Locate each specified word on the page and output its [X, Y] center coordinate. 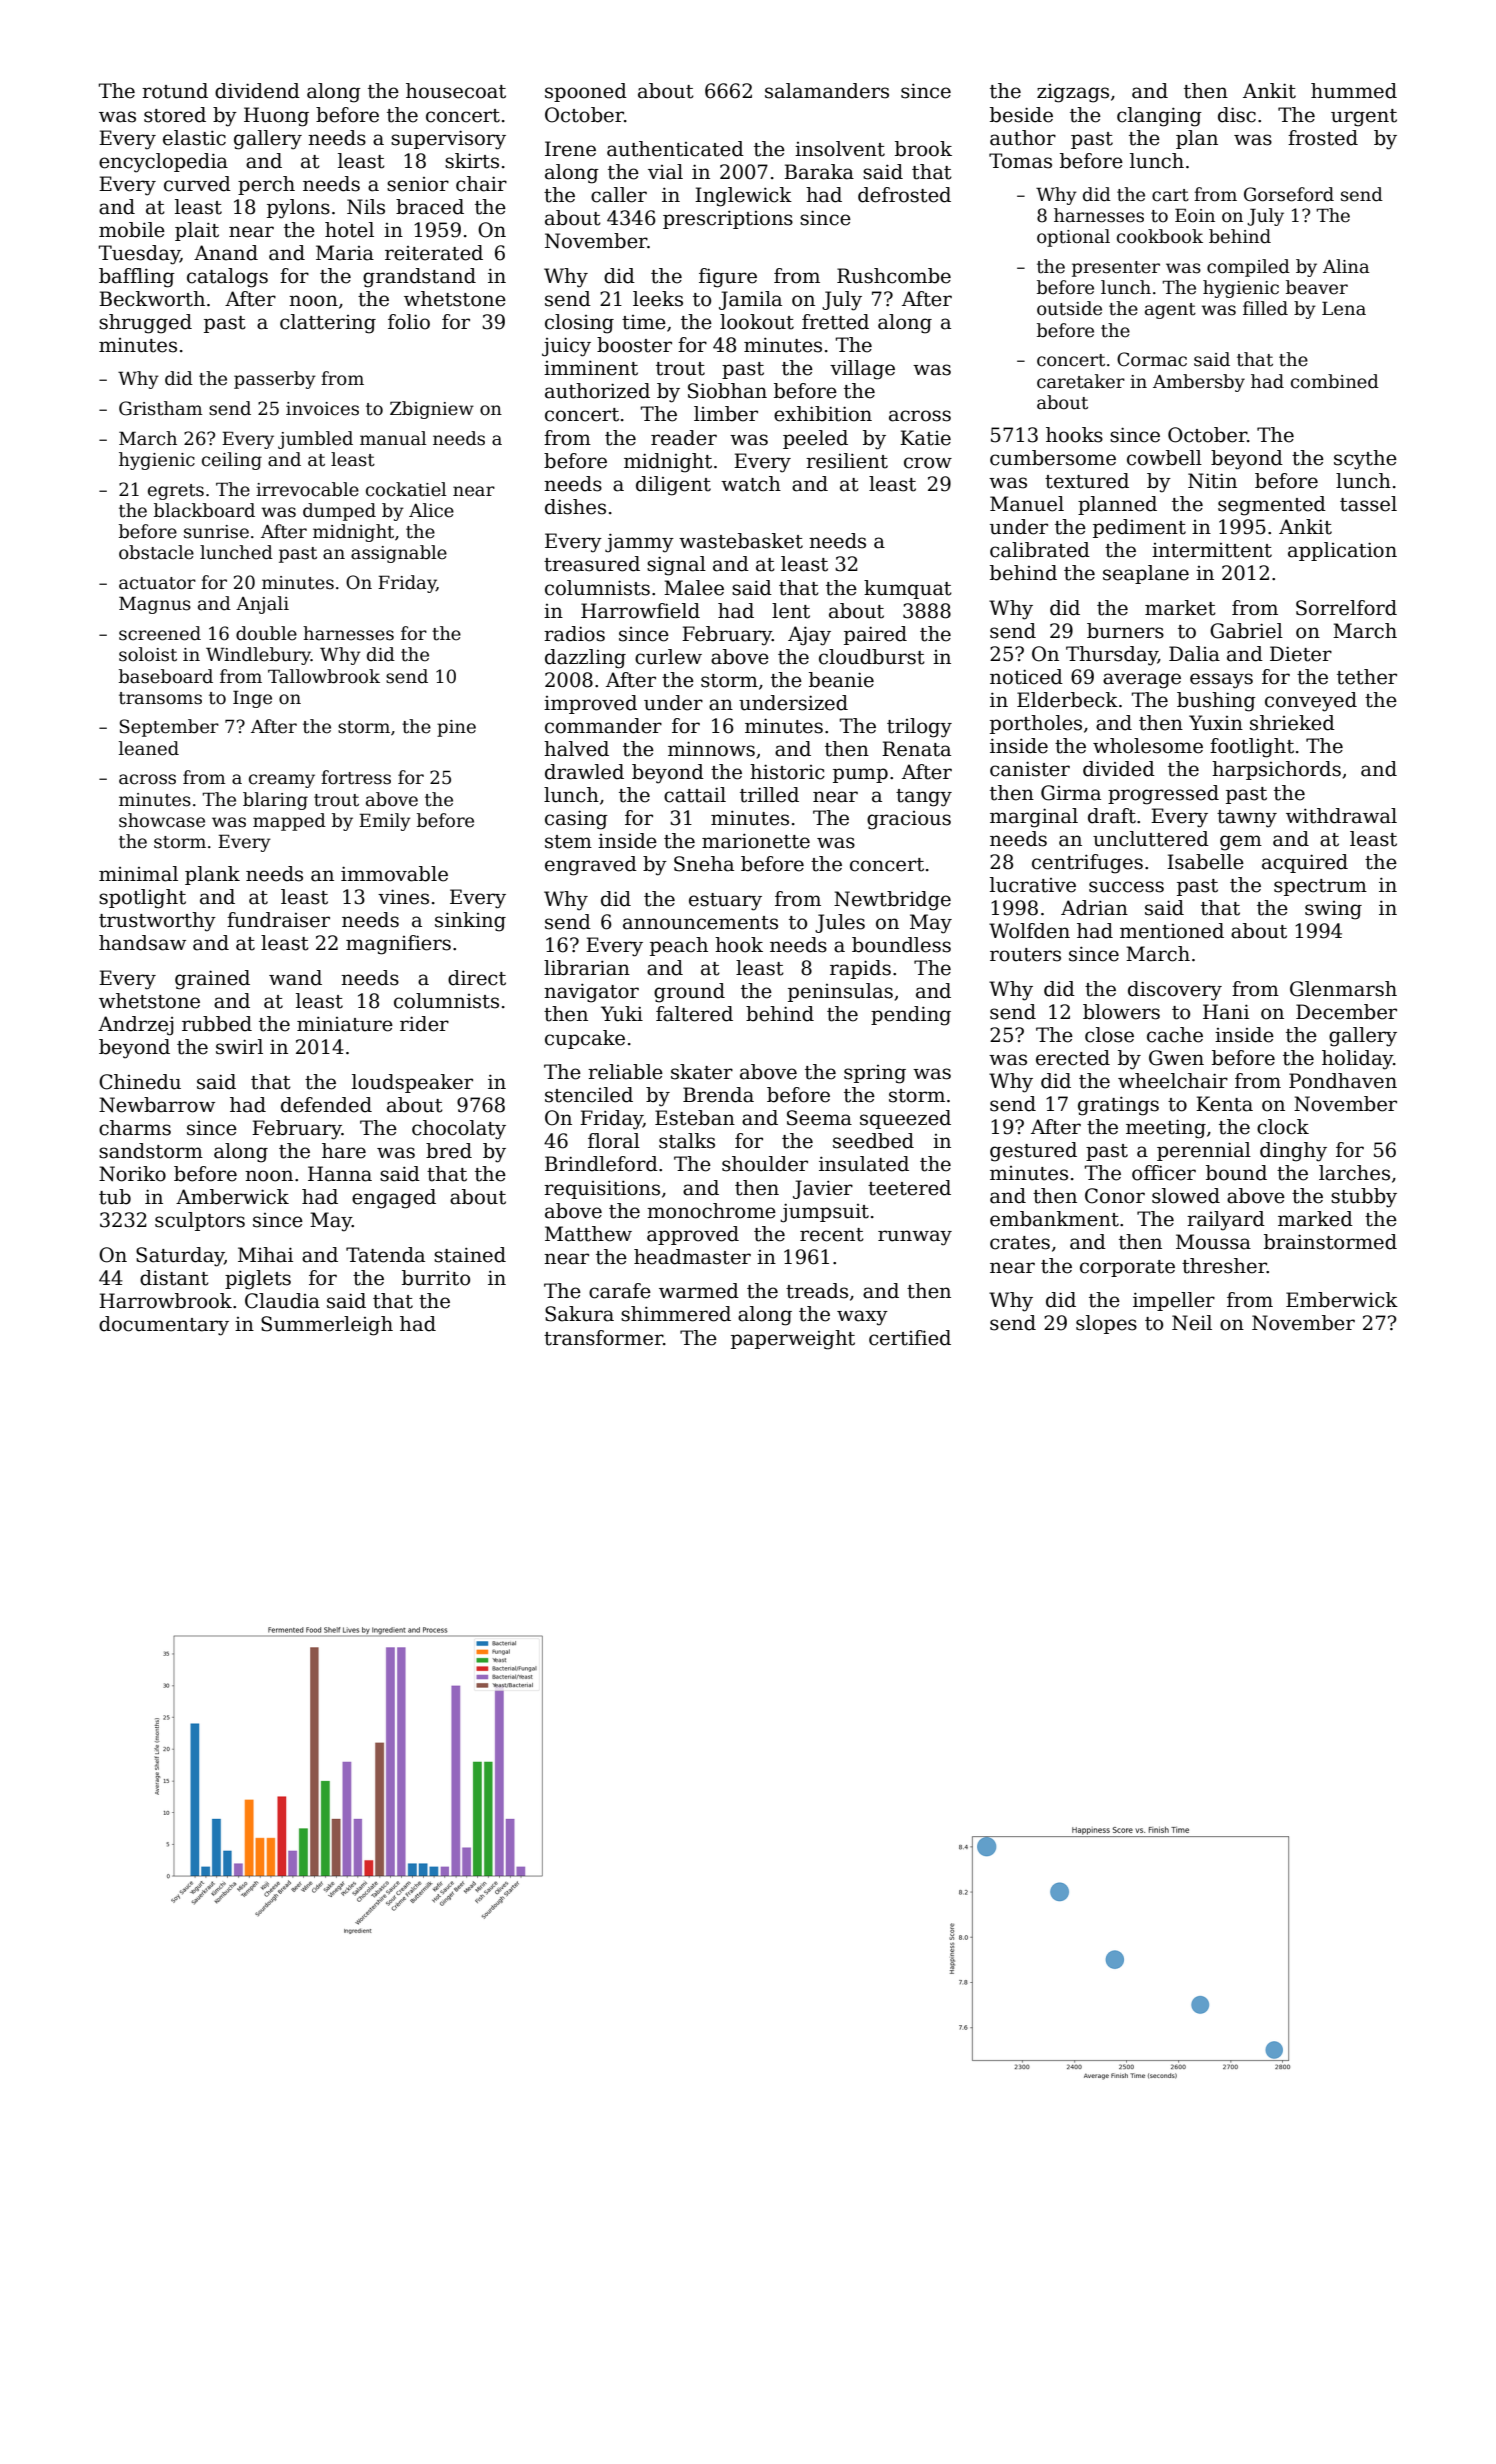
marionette [756, 841]
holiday [1357, 1060]
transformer [603, 1338]
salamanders [827, 91]
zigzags [1073, 93]
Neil [1192, 1323]
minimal [138, 874]
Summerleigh [327, 1326]
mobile [132, 230]
